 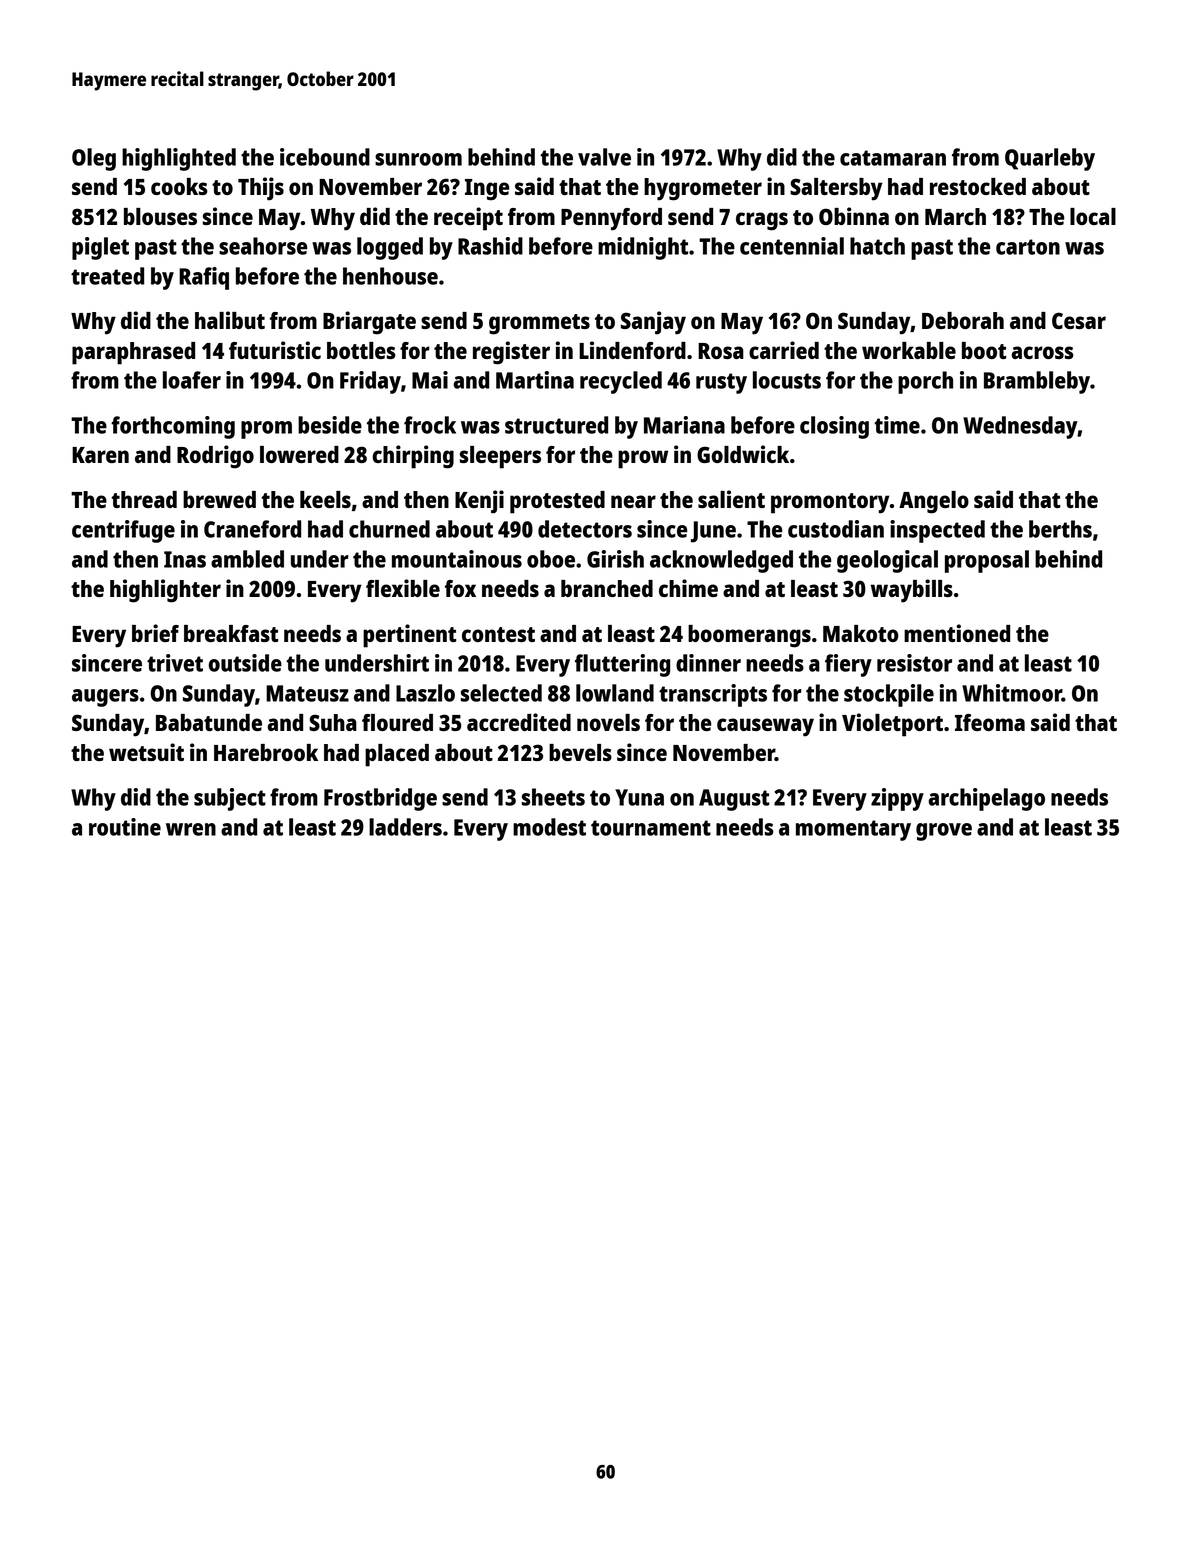 What do you see at coordinates (615, 693) in the image?
I see `lowland` at bounding box center [615, 693].
